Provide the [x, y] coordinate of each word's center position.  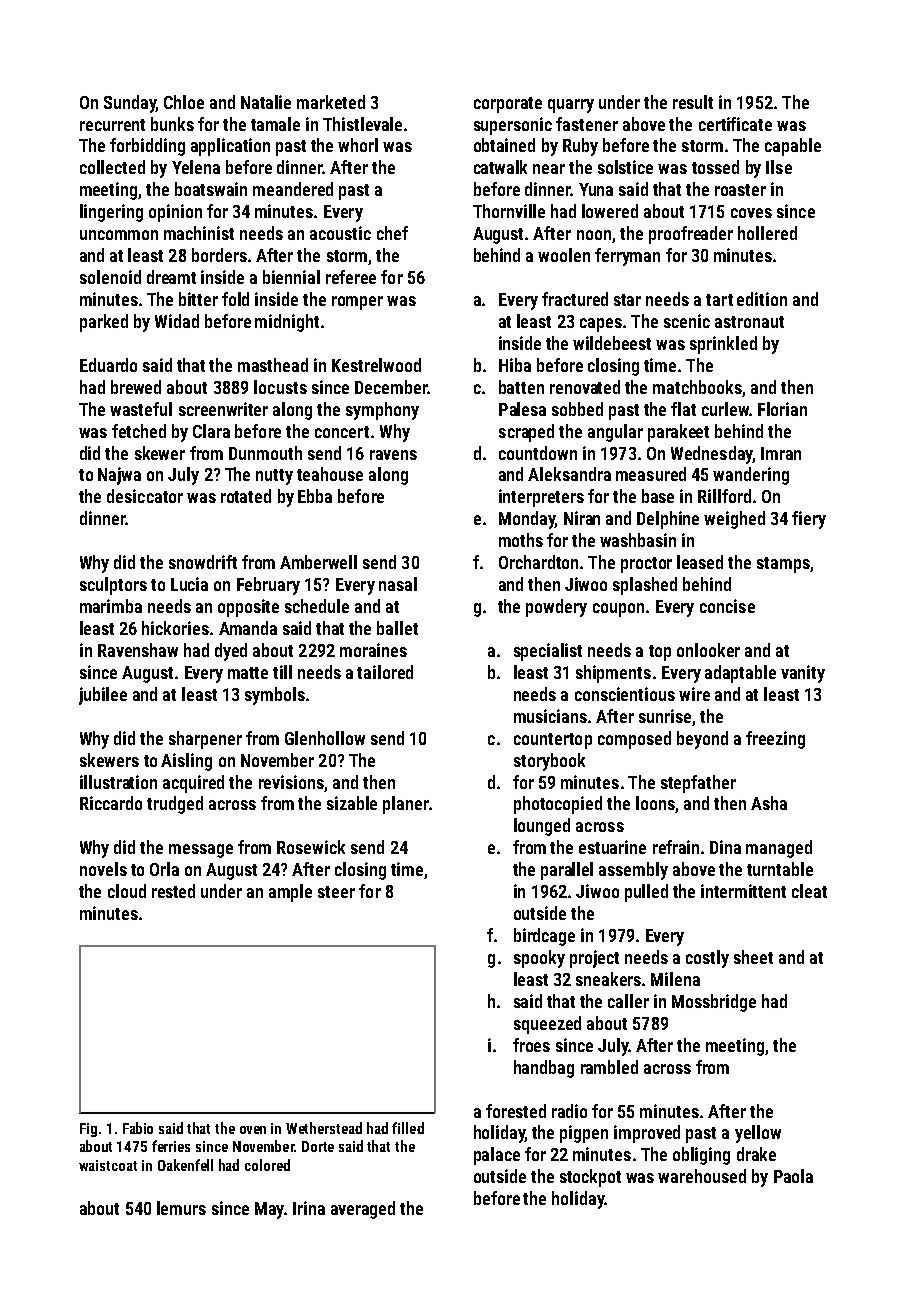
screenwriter [223, 409]
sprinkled [723, 345]
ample [290, 893]
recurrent [112, 125]
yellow [758, 1134]
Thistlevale [362, 124]
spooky [539, 959]
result [693, 102]
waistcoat [108, 1165]
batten [521, 387]
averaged [363, 1210]
